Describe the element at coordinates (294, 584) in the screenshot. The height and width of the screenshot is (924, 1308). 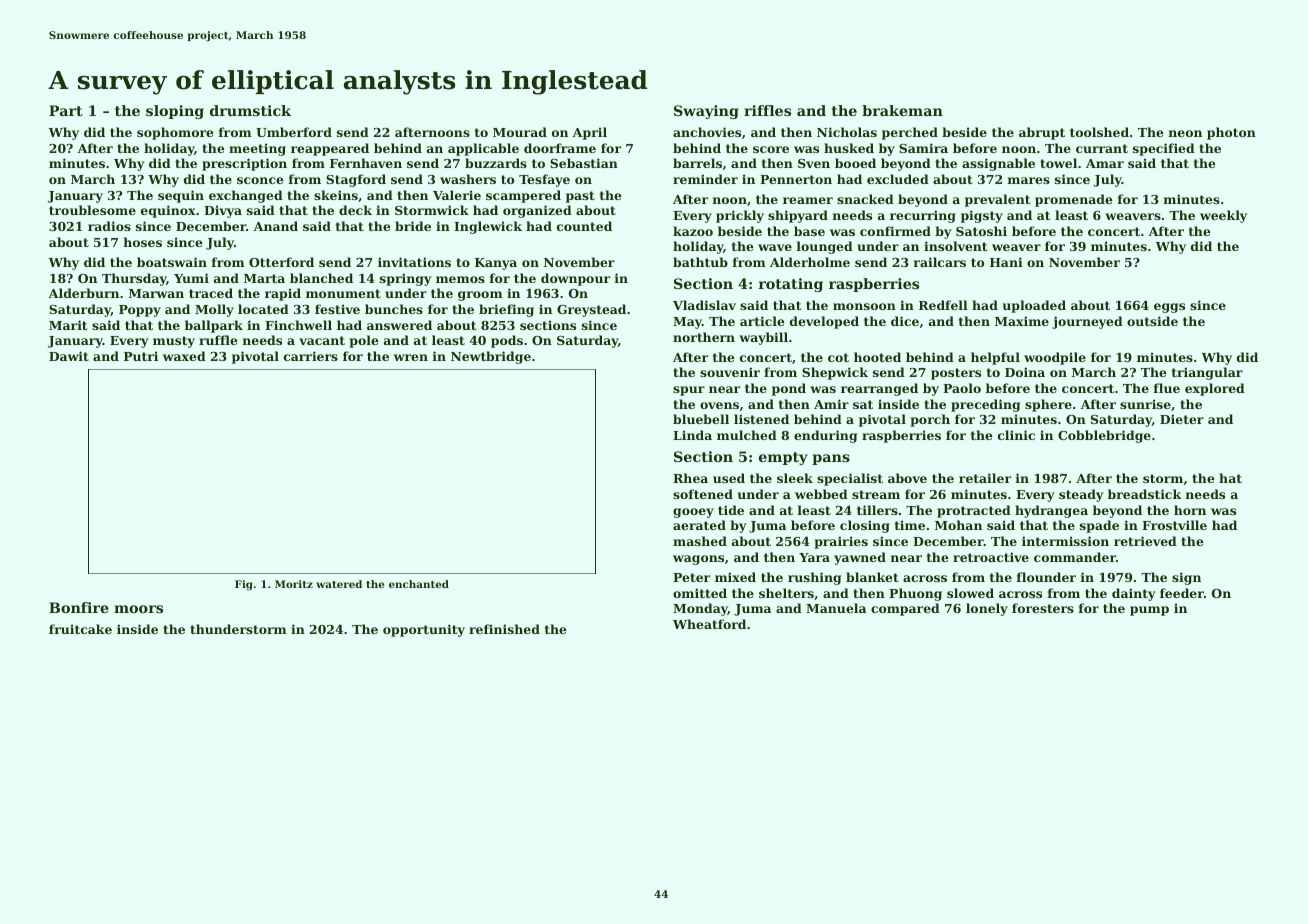
I see `Moritz` at that location.
